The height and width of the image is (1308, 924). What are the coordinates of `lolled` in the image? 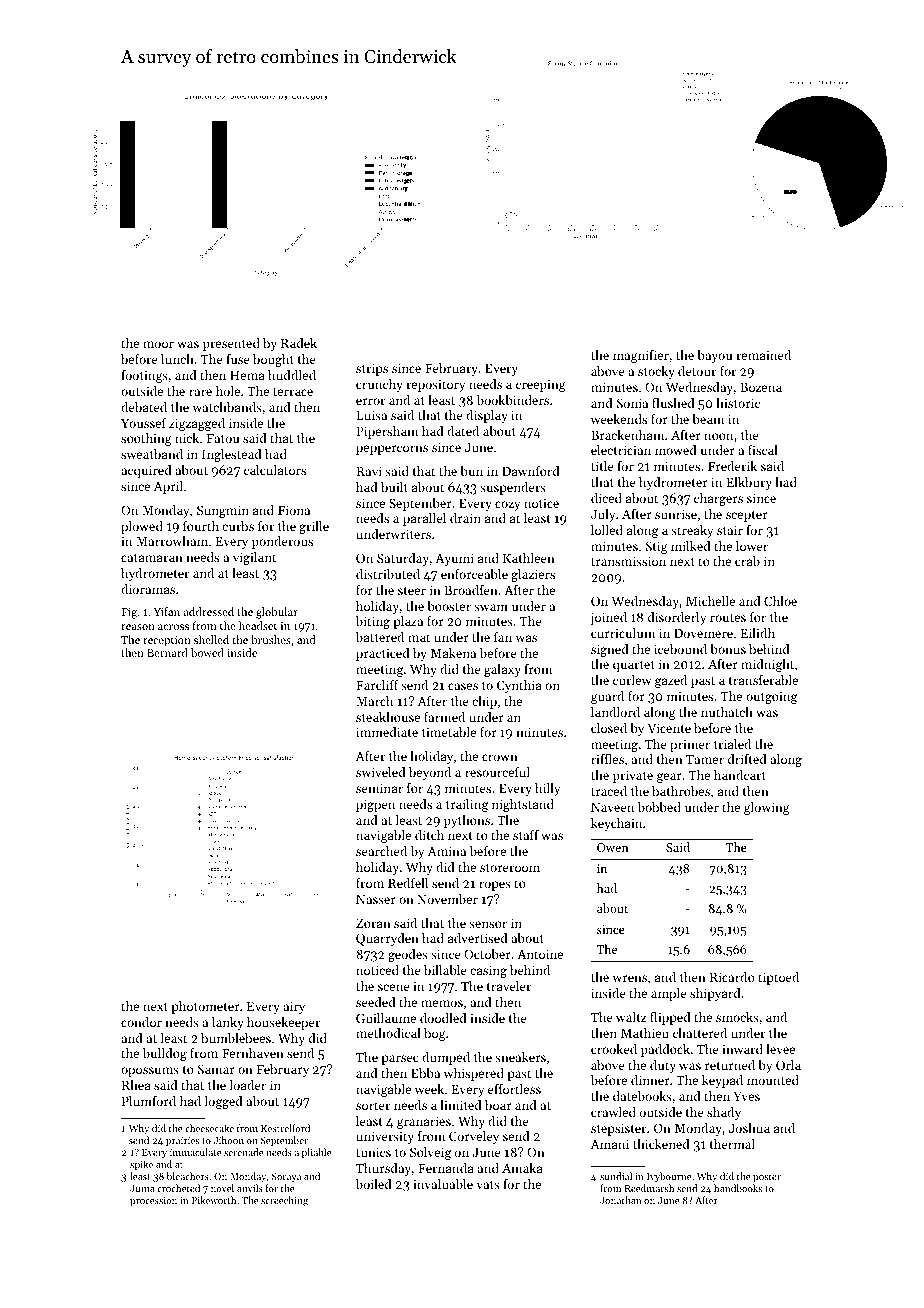 It's located at (607, 530).
